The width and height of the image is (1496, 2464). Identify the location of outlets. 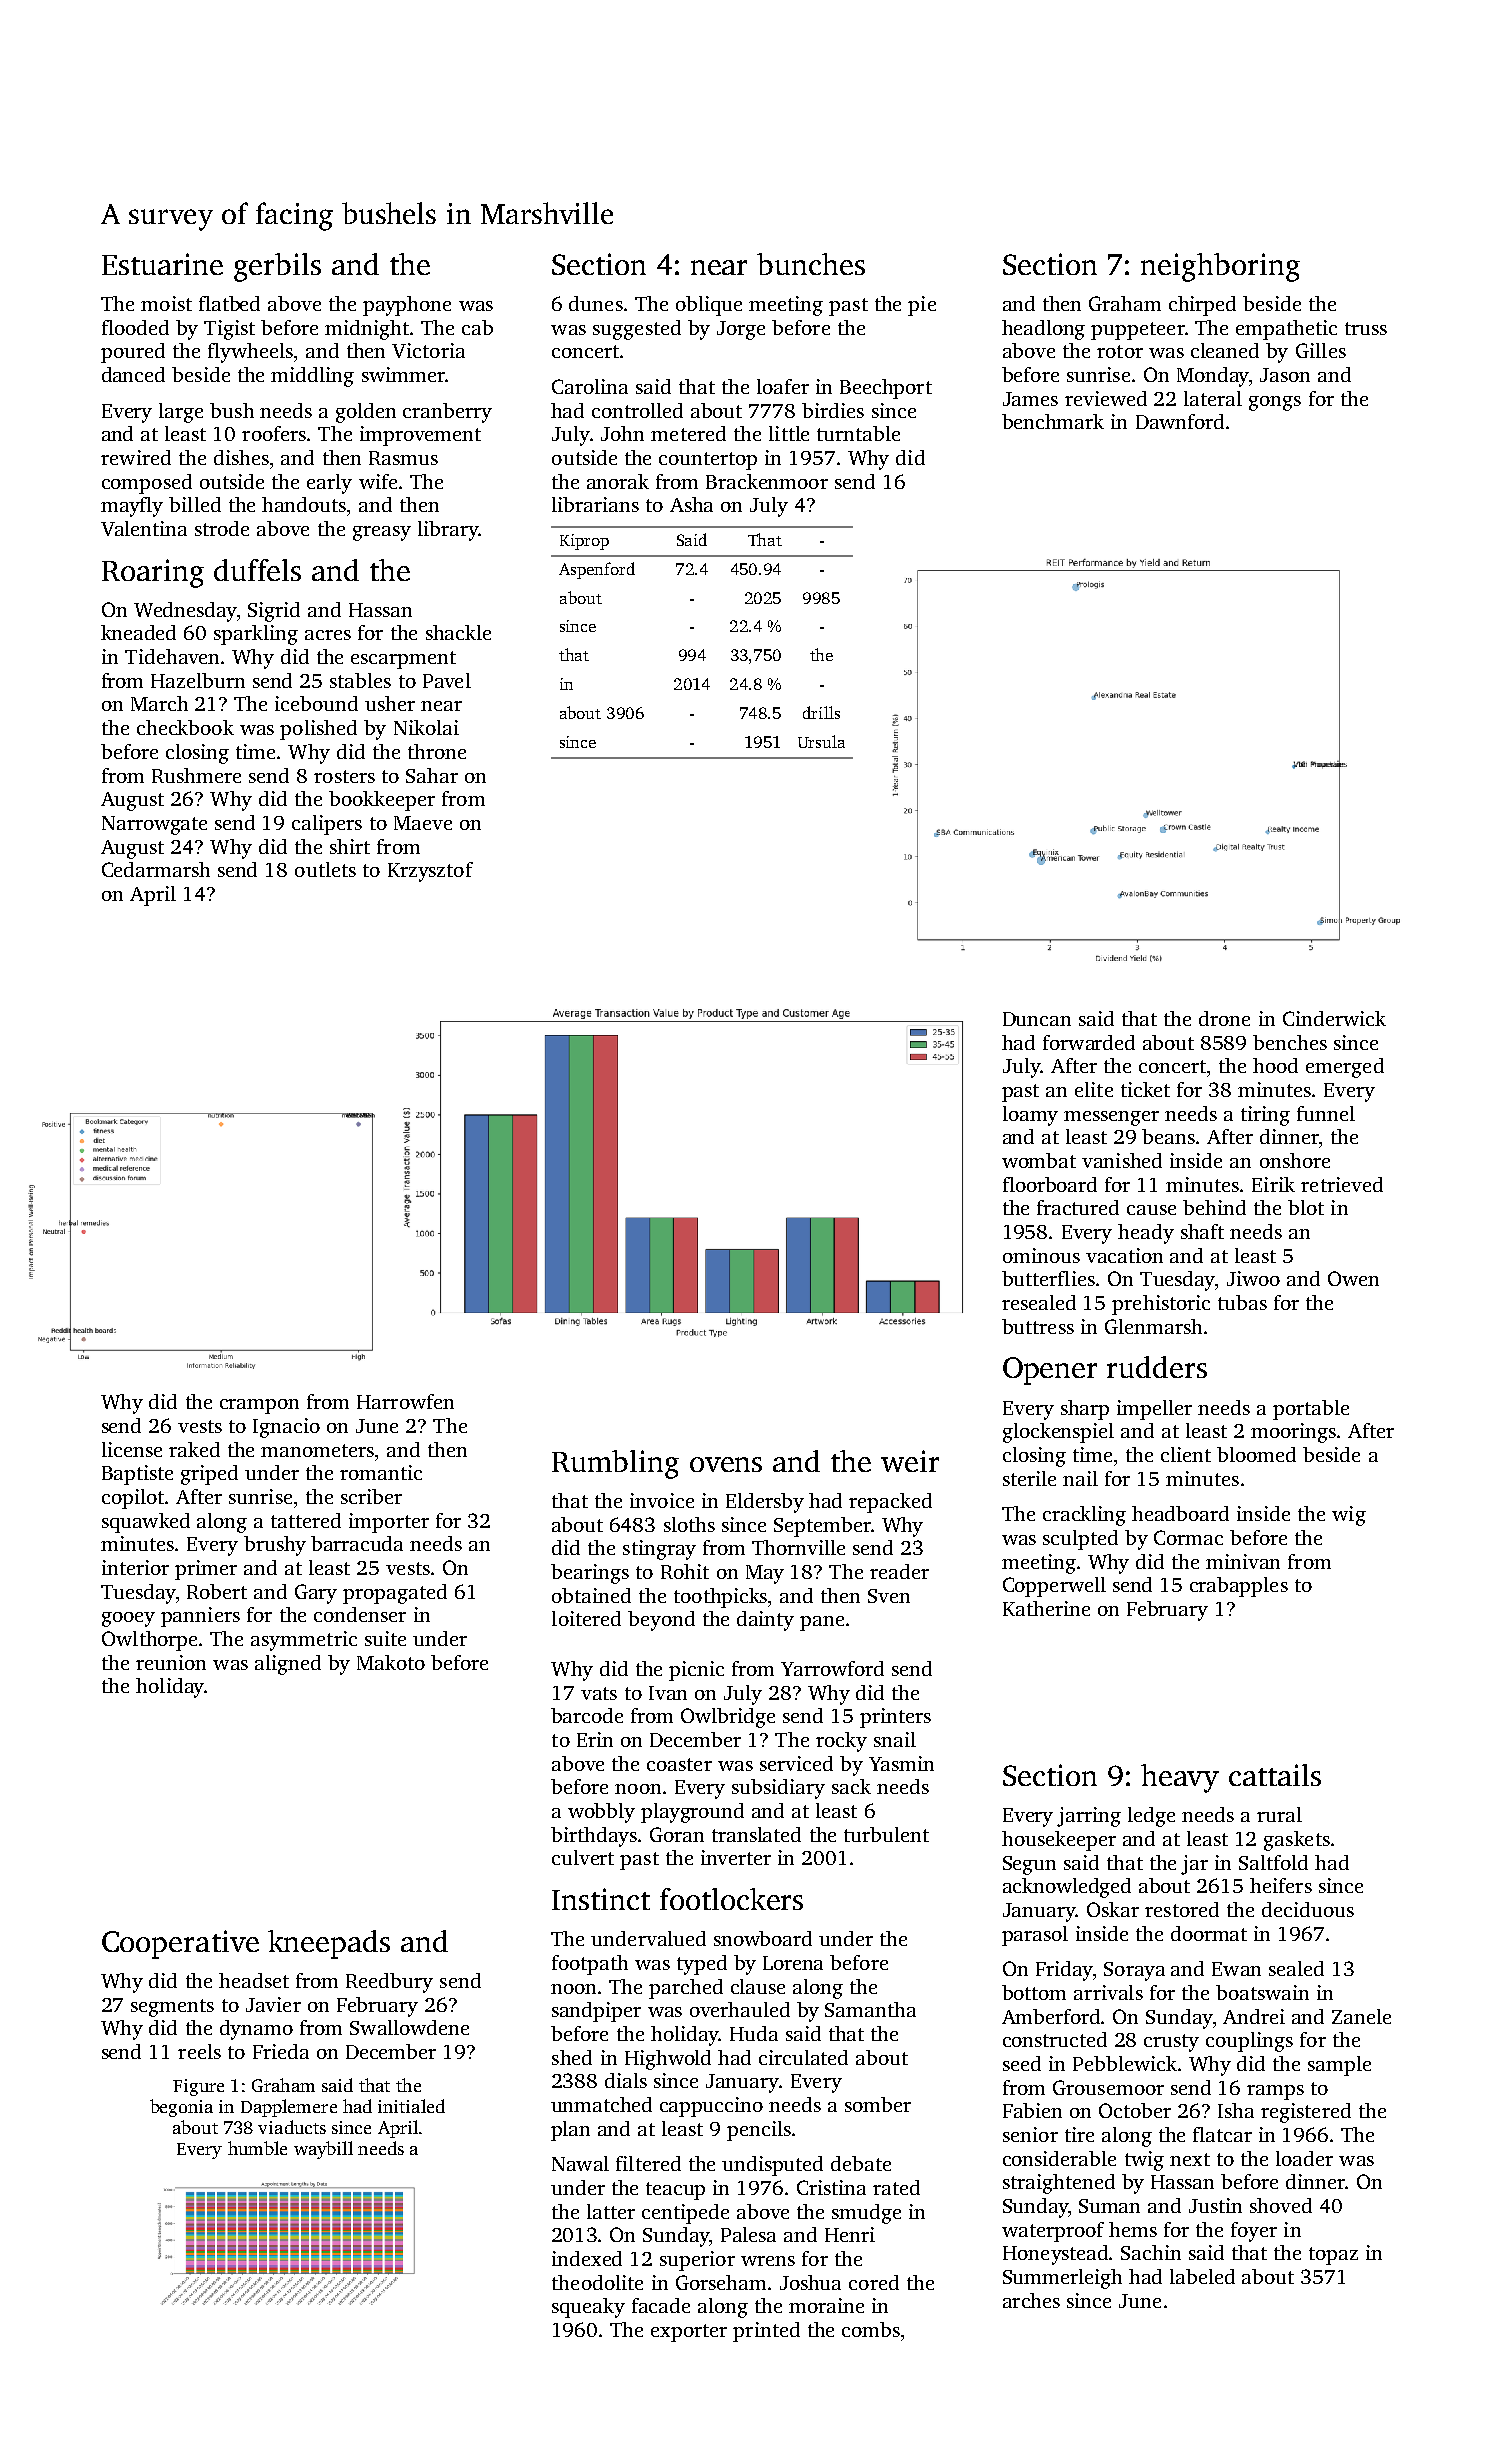
(325, 869).
